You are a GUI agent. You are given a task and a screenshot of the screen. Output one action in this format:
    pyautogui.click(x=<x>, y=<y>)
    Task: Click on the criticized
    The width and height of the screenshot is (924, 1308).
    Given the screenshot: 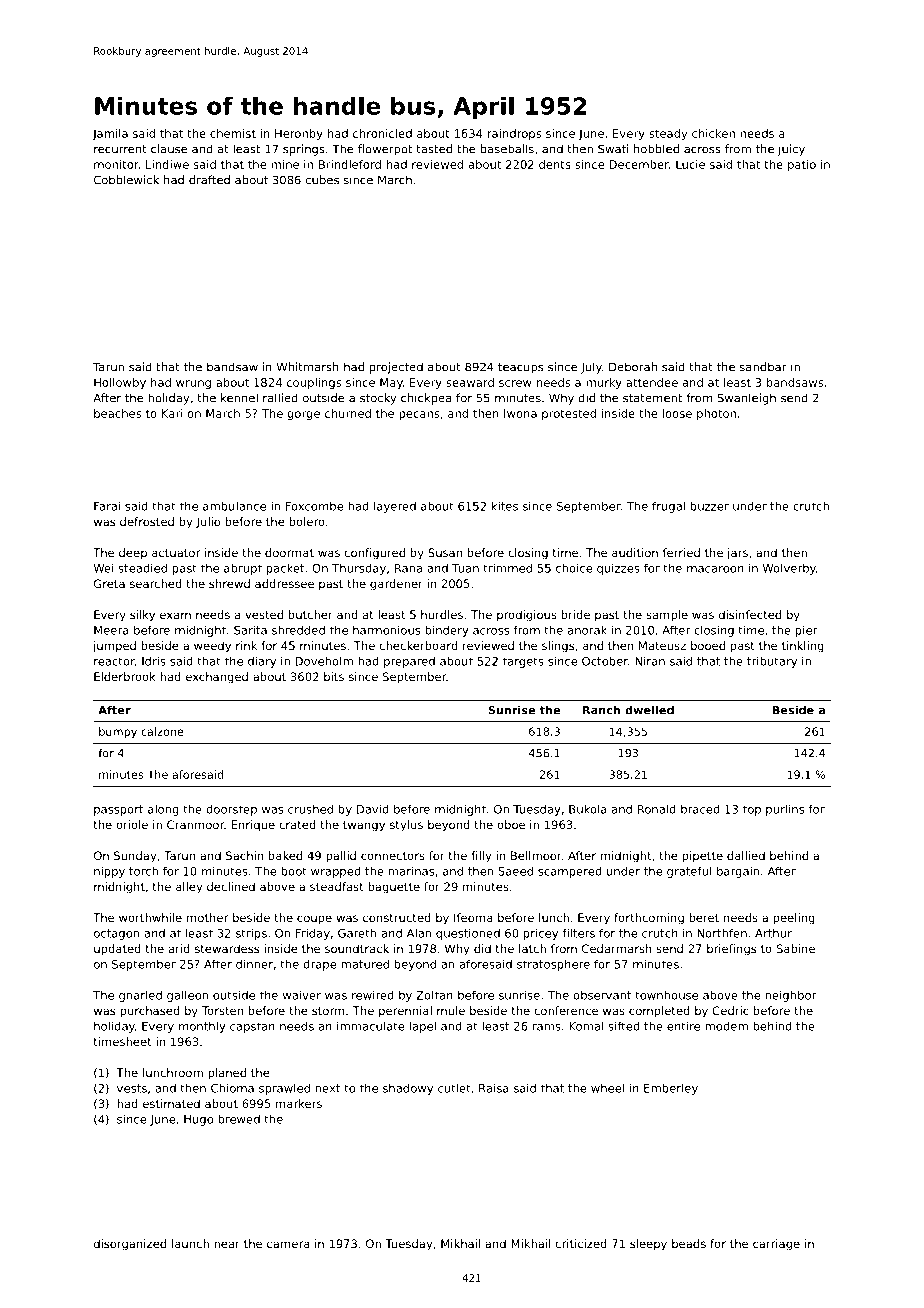 What is the action you would take?
    pyautogui.click(x=581, y=1243)
